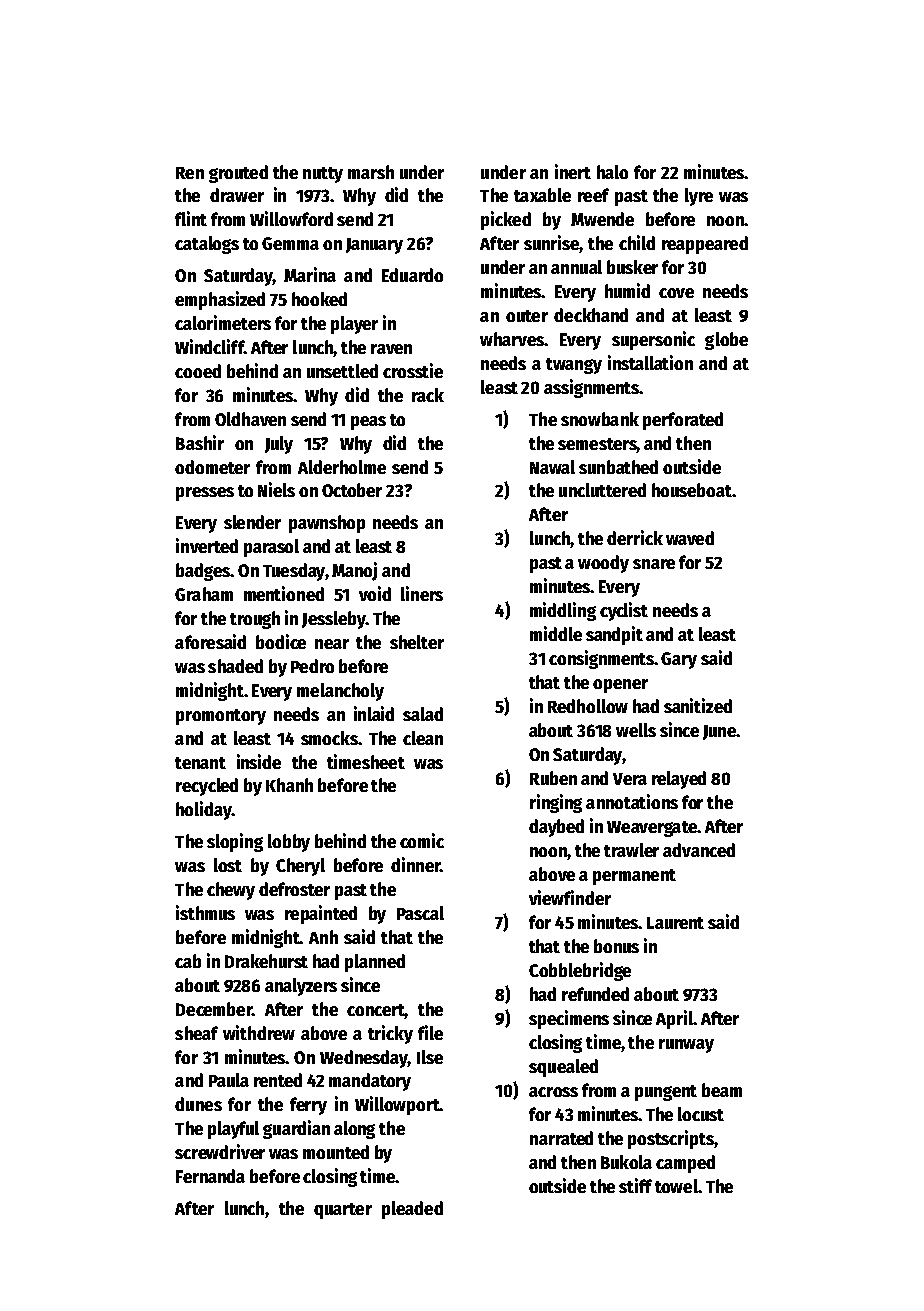 This screenshot has height=1311, width=924. I want to click on planned, so click(375, 963).
